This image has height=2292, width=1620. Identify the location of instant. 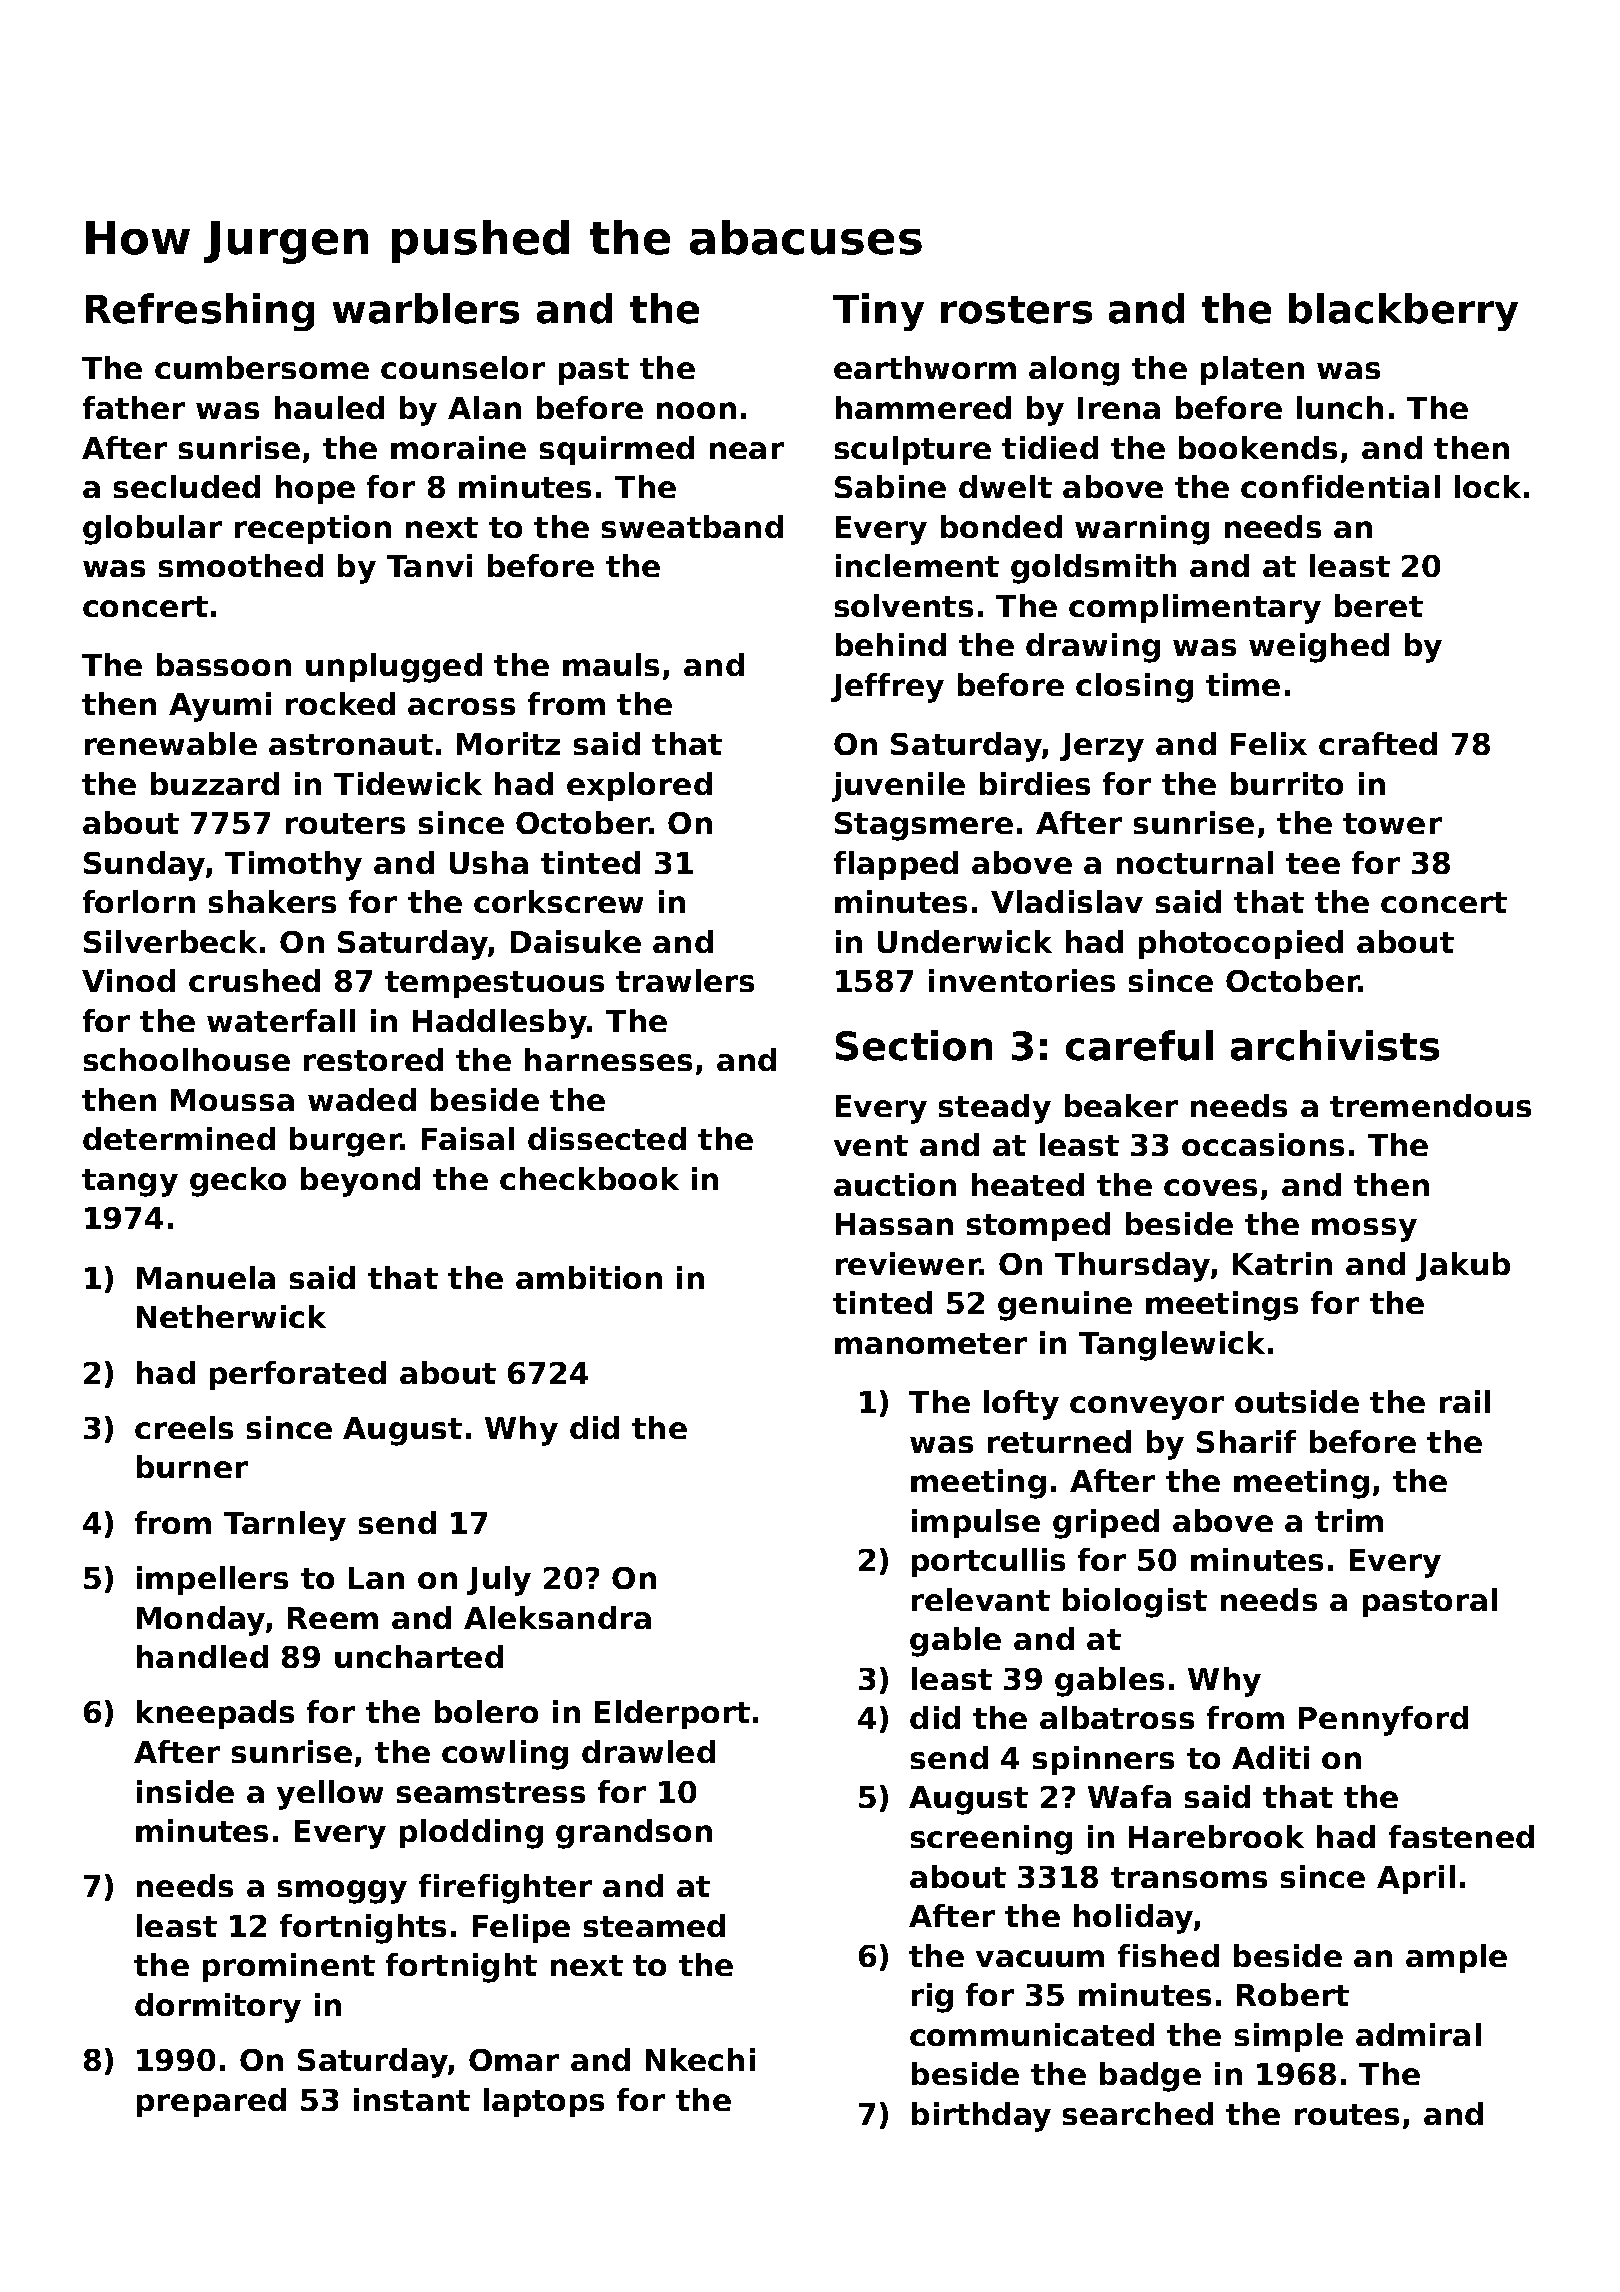
(412, 2099).
